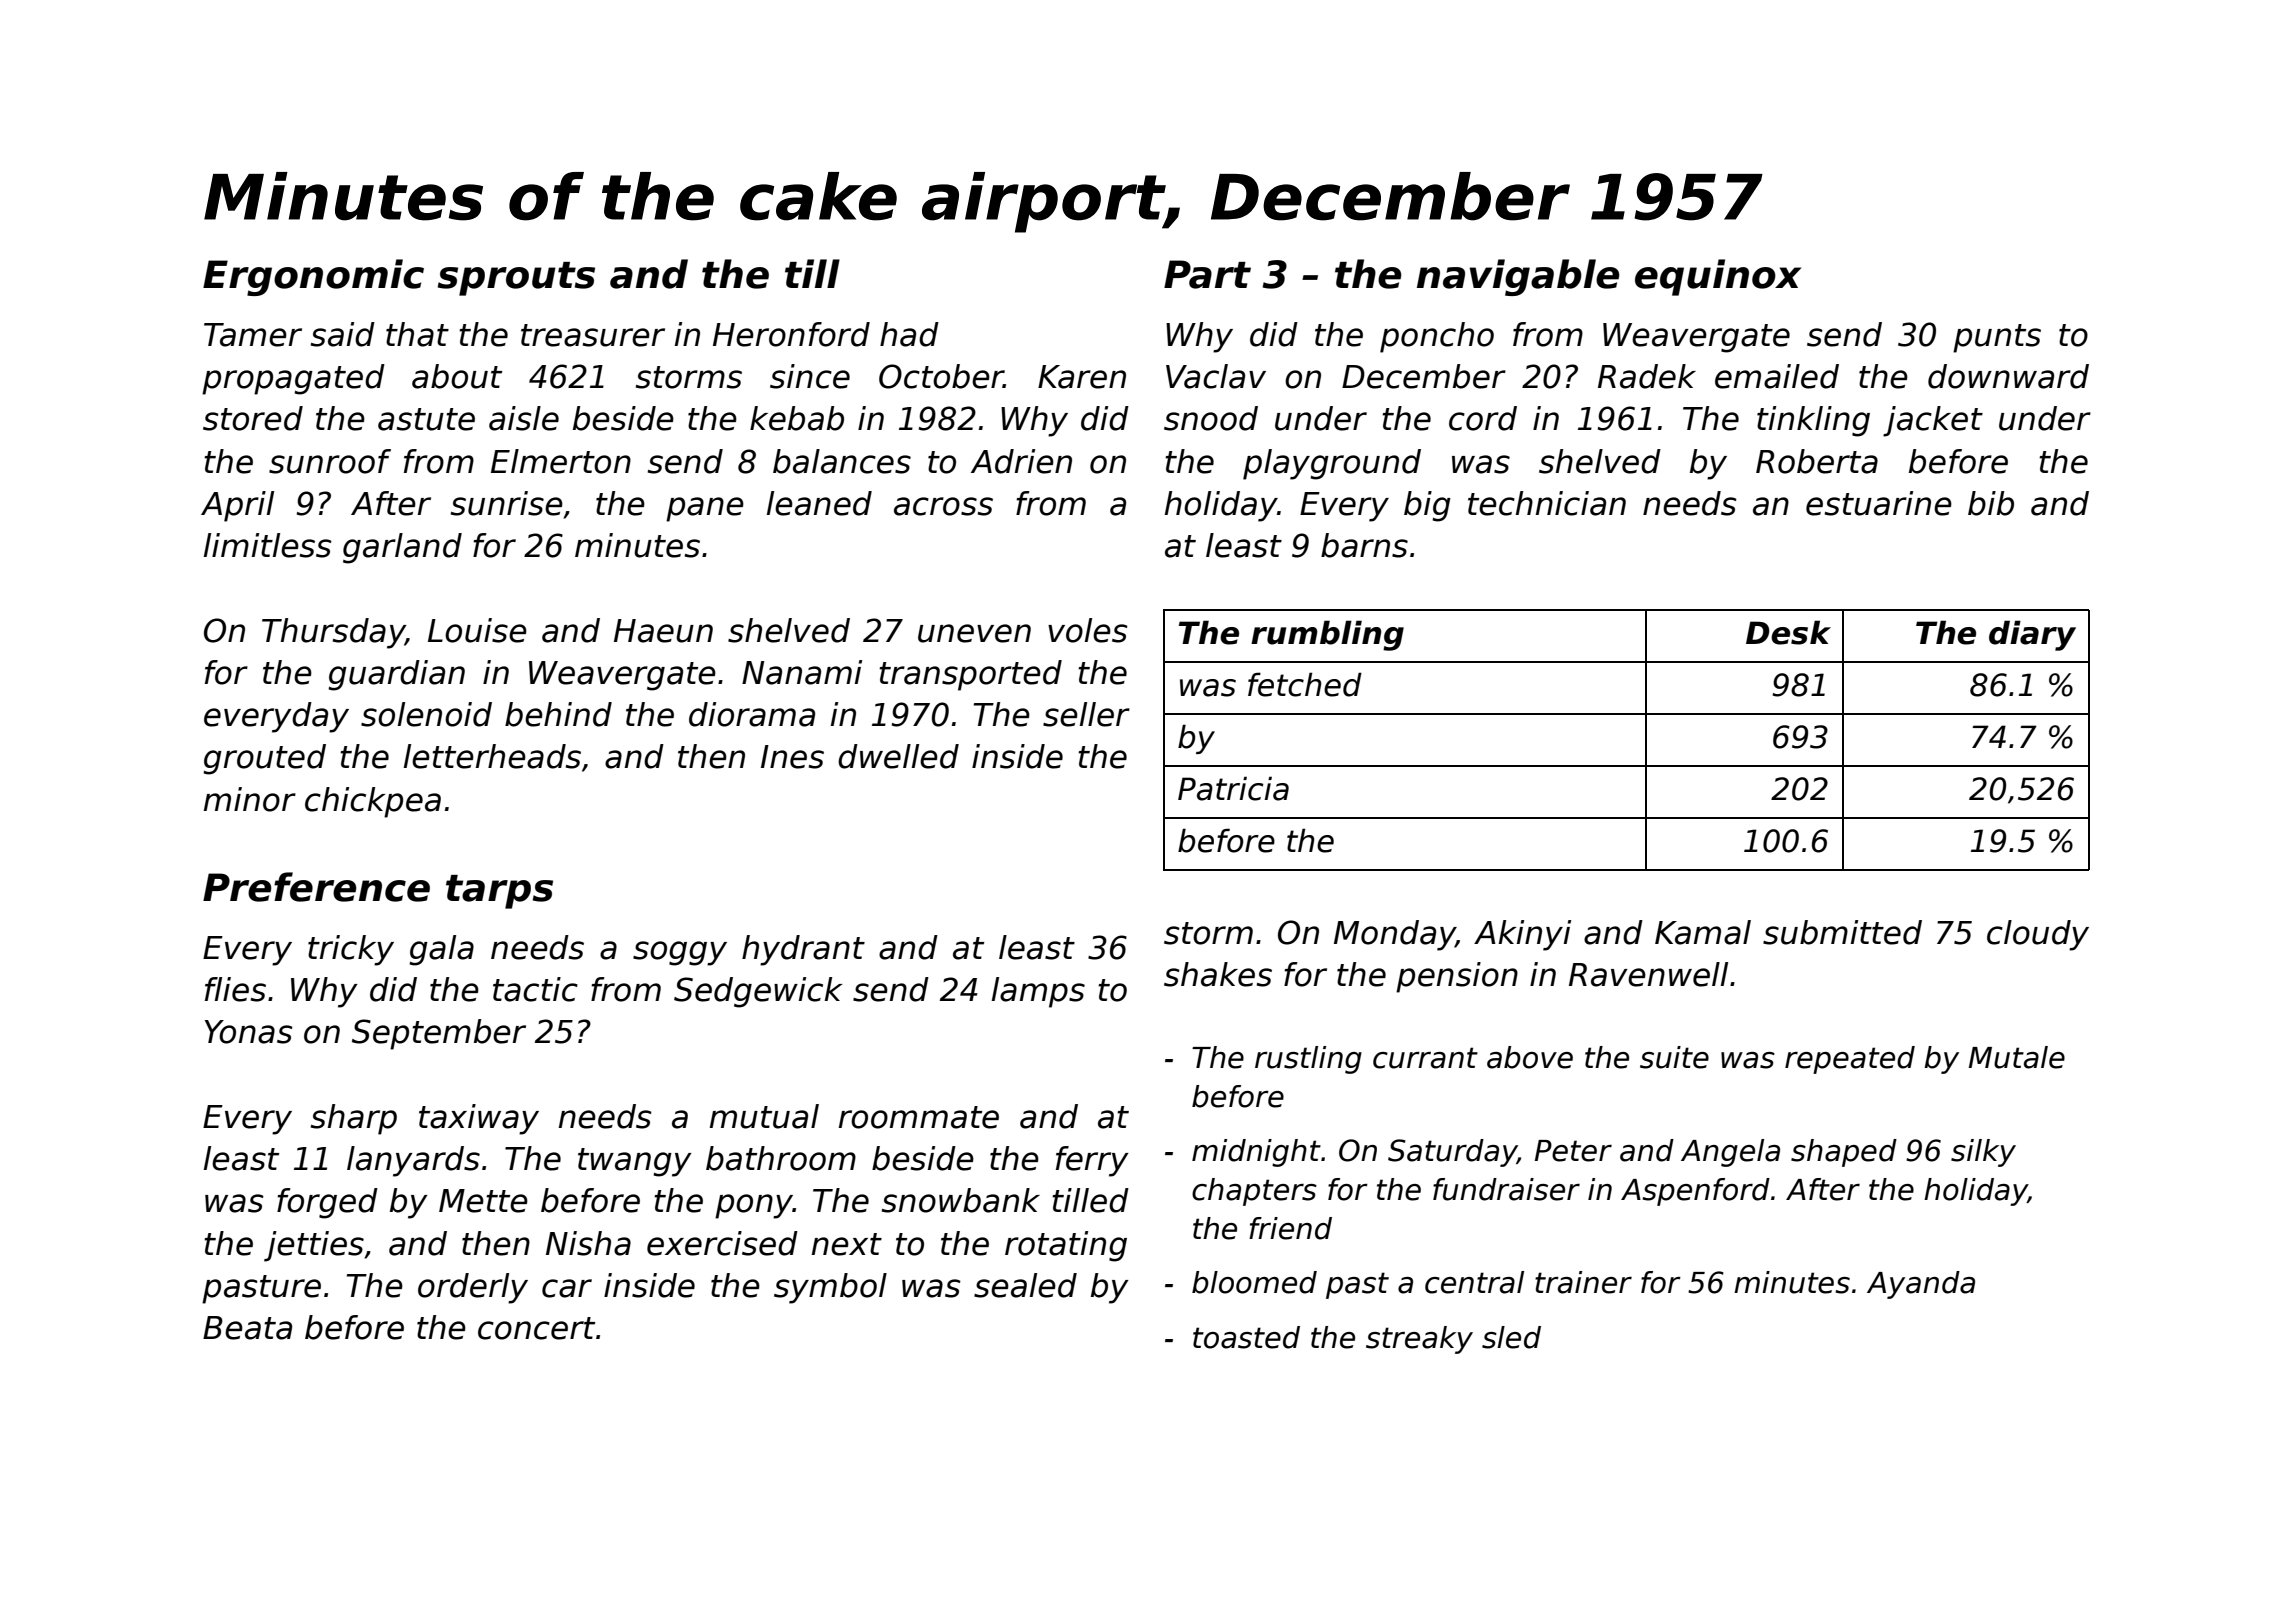  What do you see at coordinates (516, 279) in the screenshot?
I see `sprouts` at bounding box center [516, 279].
